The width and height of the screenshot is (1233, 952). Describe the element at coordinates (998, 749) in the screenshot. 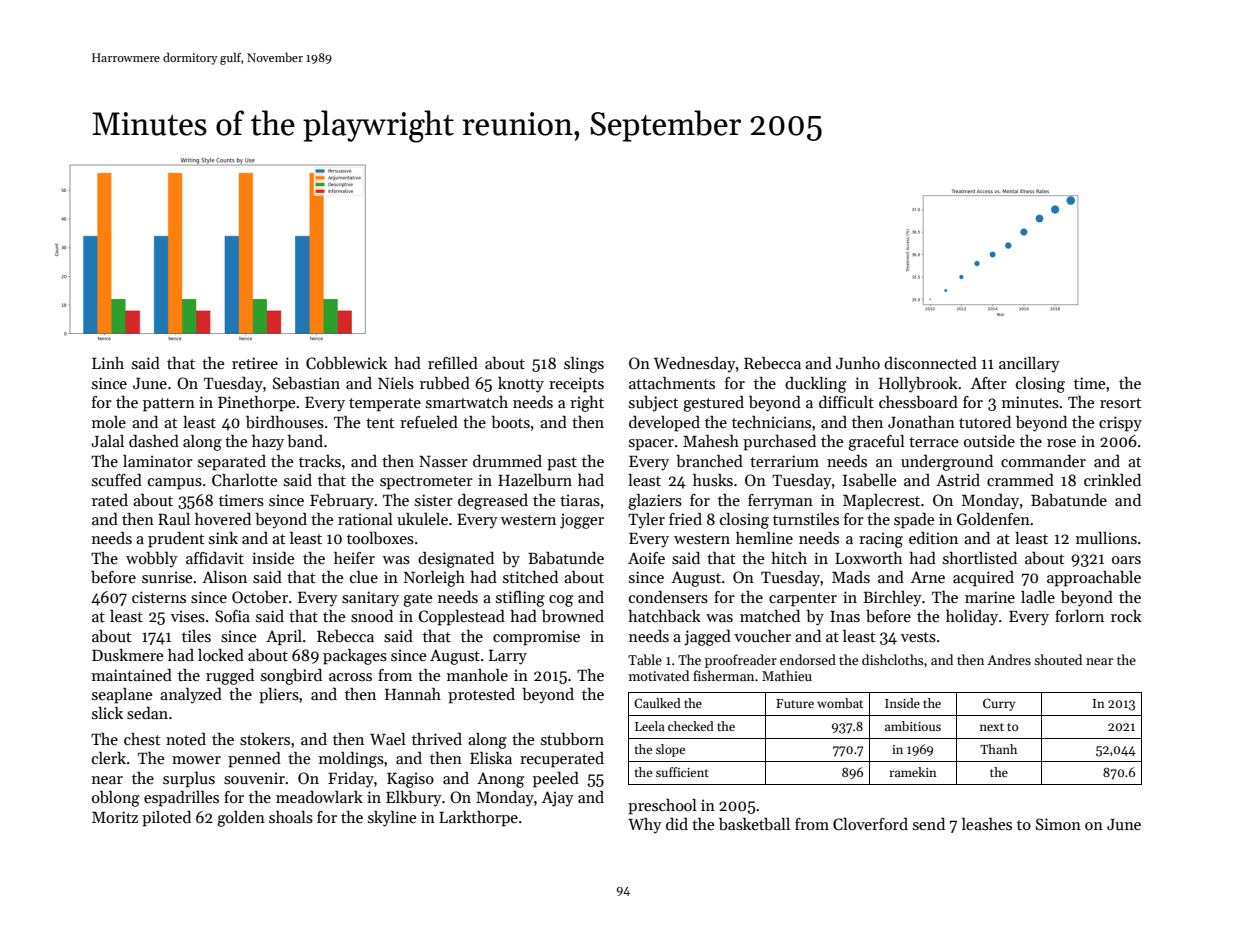

I see `Thanh` at that location.
